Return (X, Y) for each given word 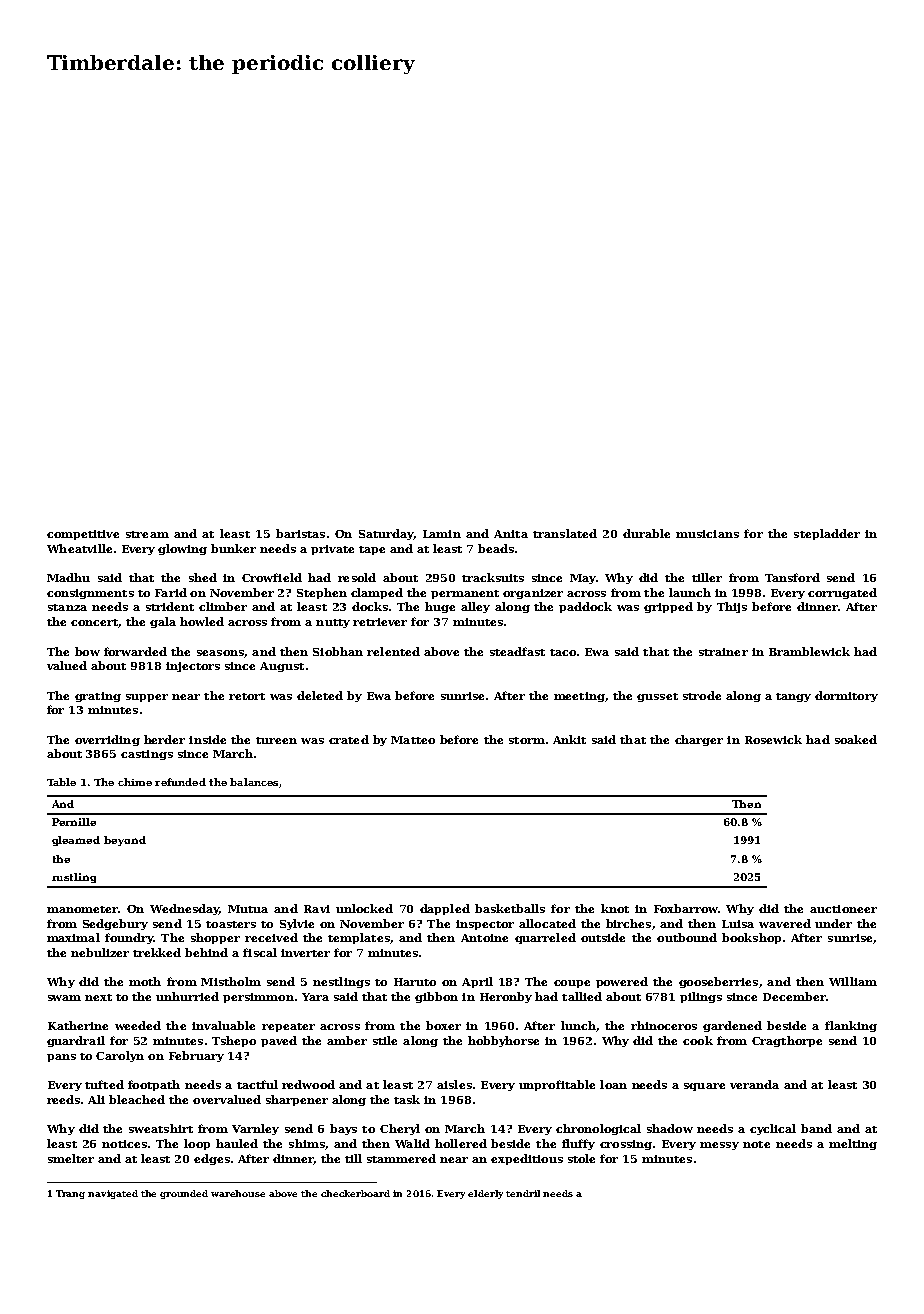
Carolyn (120, 1056)
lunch (578, 1025)
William (853, 981)
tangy (793, 697)
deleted (320, 695)
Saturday (386, 534)
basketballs (510, 908)
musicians (707, 534)
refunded (180, 782)
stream (147, 534)
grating (98, 697)
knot (615, 908)
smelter (71, 1158)
